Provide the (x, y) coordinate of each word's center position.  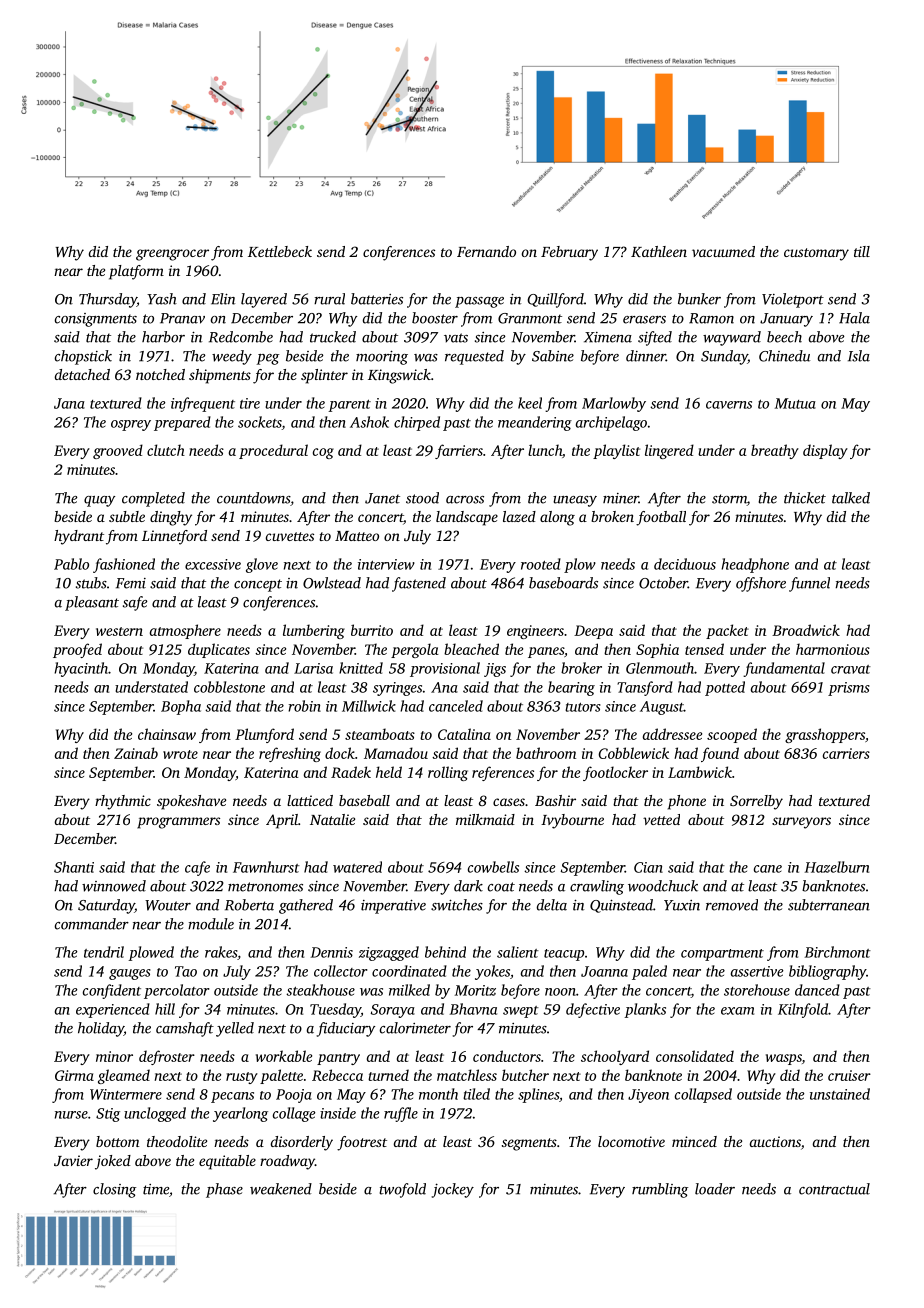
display (825, 451)
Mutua (795, 403)
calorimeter (415, 1028)
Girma (74, 1075)
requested (474, 357)
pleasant (92, 603)
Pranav (182, 318)
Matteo (357, 536)
